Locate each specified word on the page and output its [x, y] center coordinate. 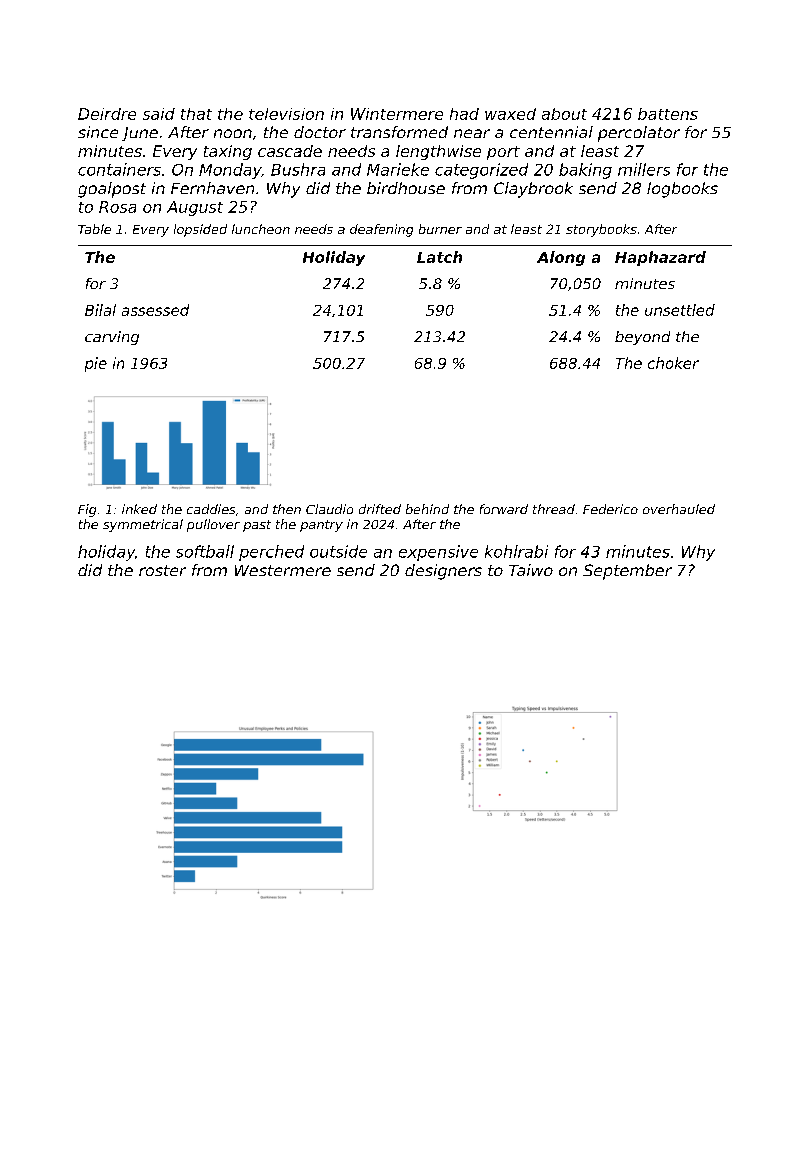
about [564, 114]
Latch [439, 257]
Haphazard [660, 258]
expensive [438, 553]
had [464, 114]
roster [162, 570]
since [98, 132]
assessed [155, 310]
